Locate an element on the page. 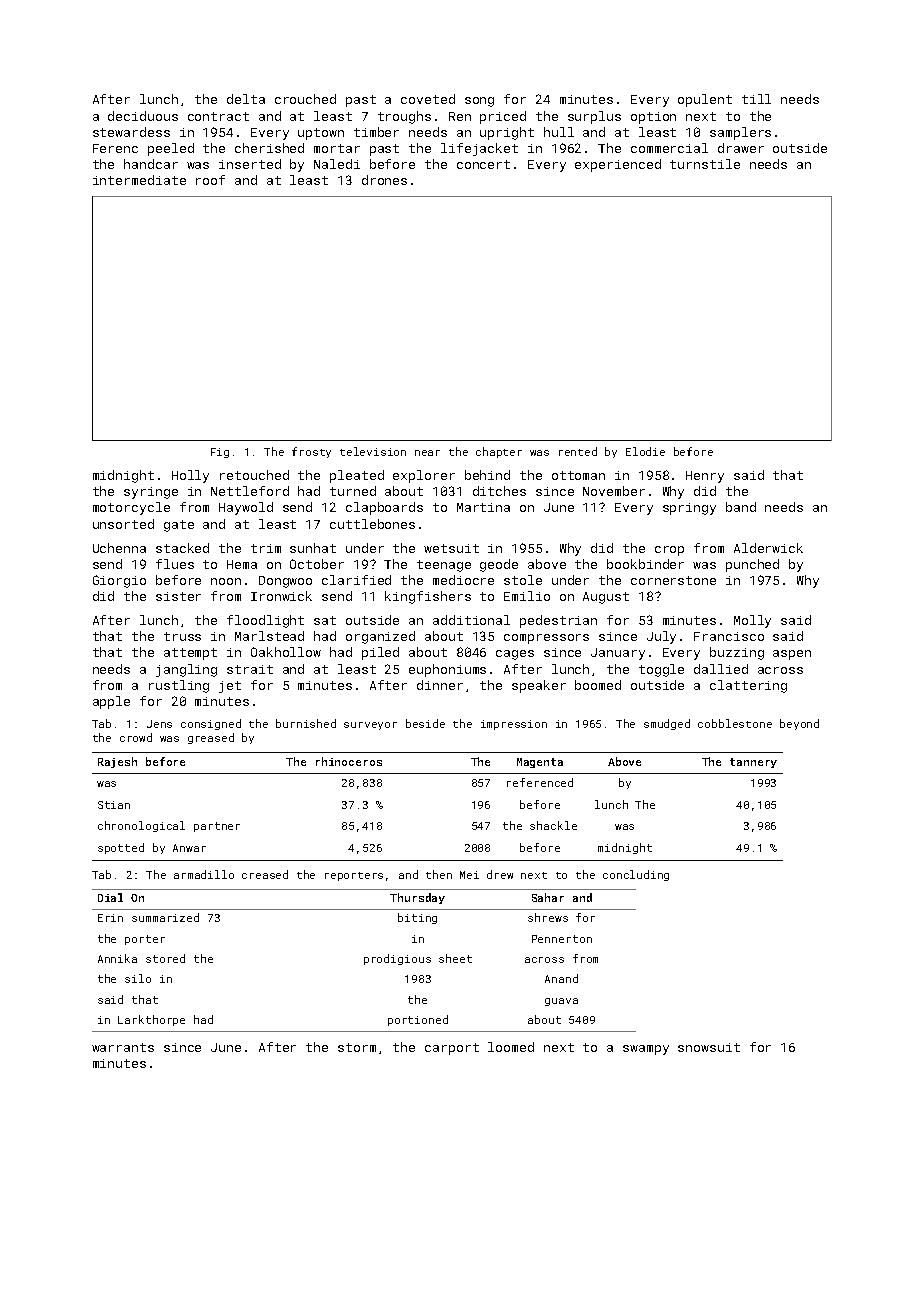 This image has width=924, height=1308. turnstile is located at coordinates (705, 164).
